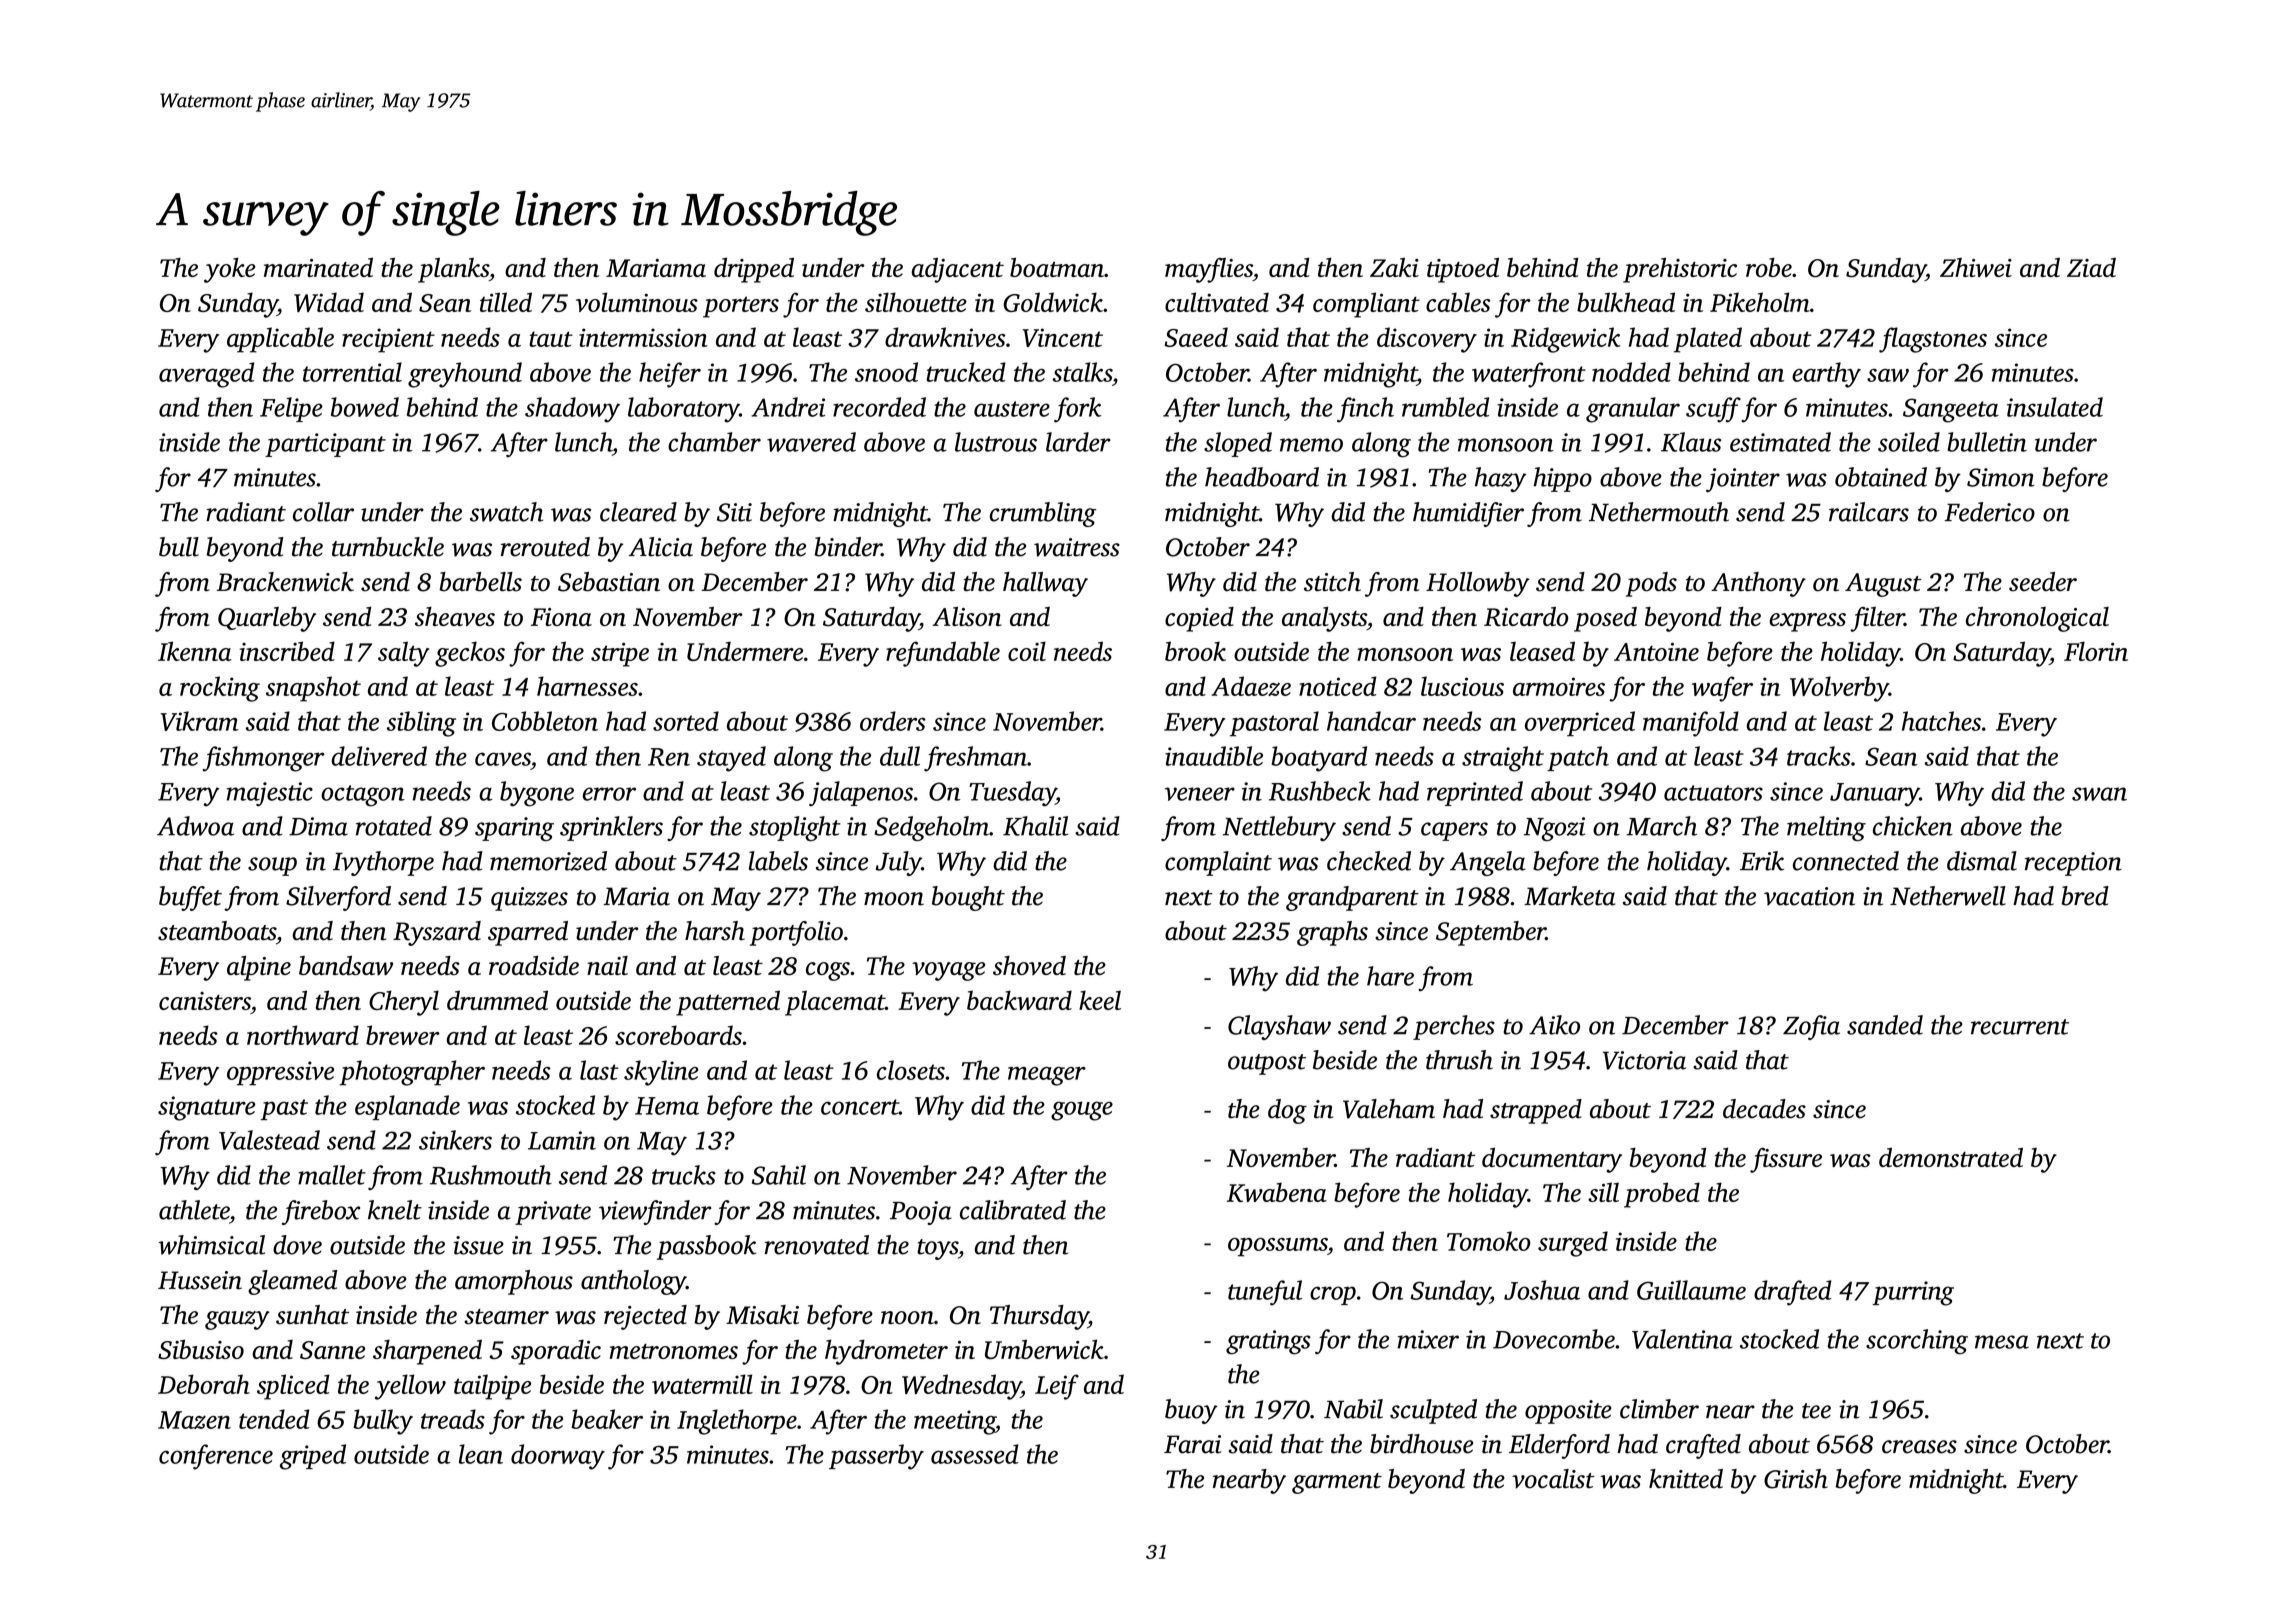 This screenshot has width=2292, height=1620. I want to click on whimsical, so click(212, 1245).
